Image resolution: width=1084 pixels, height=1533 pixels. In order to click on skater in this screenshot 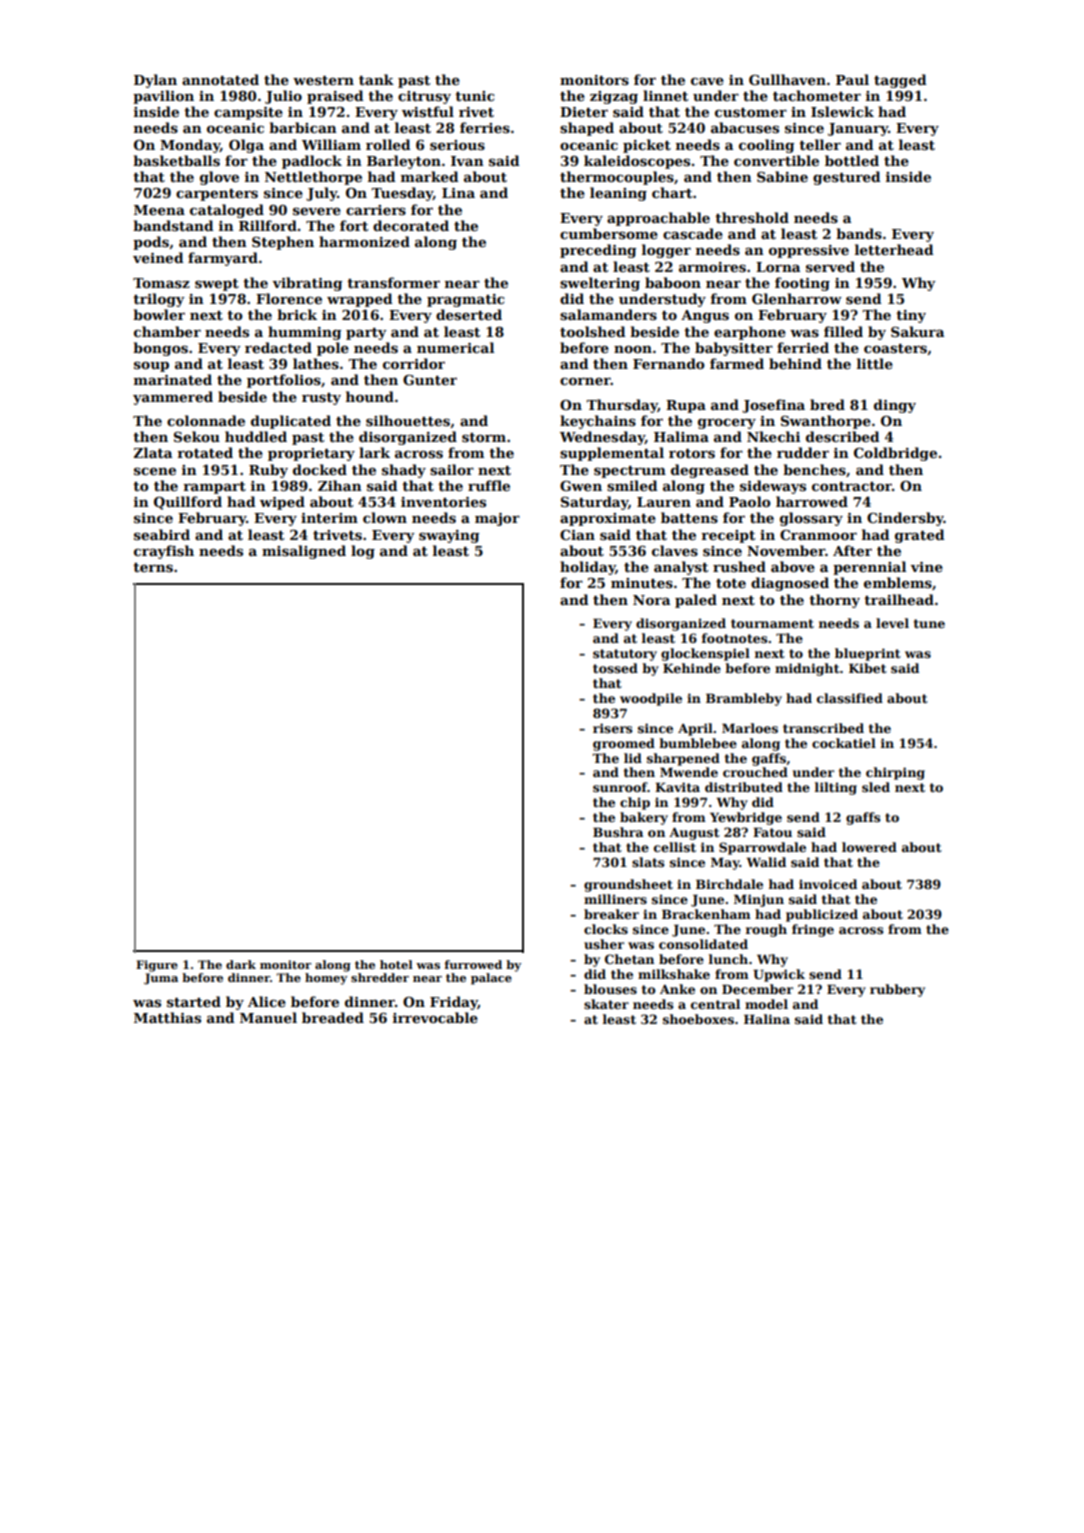, I will do `click(606, 1004)`.
